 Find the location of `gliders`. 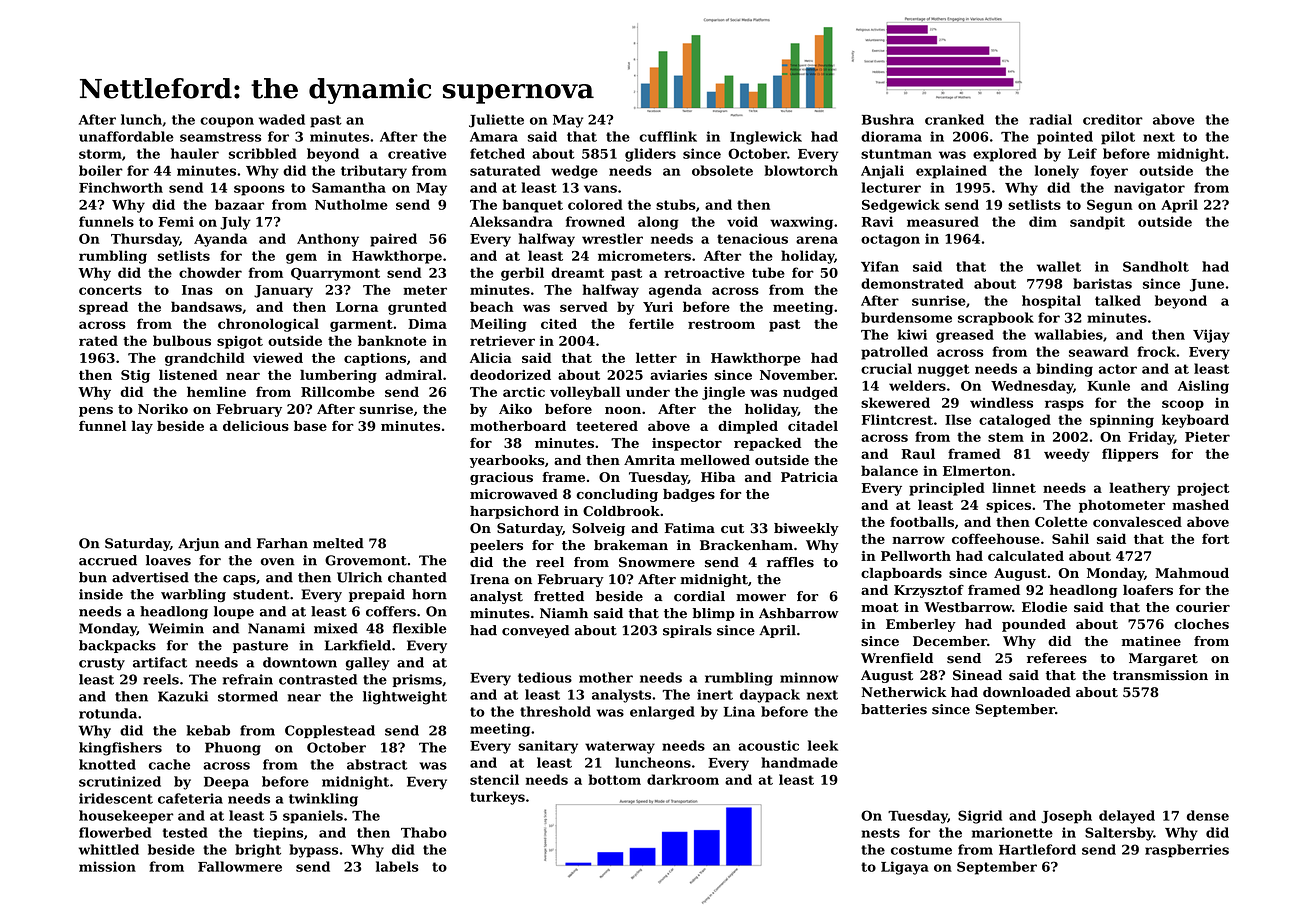

gliders is located at coordinates (650, 155).
